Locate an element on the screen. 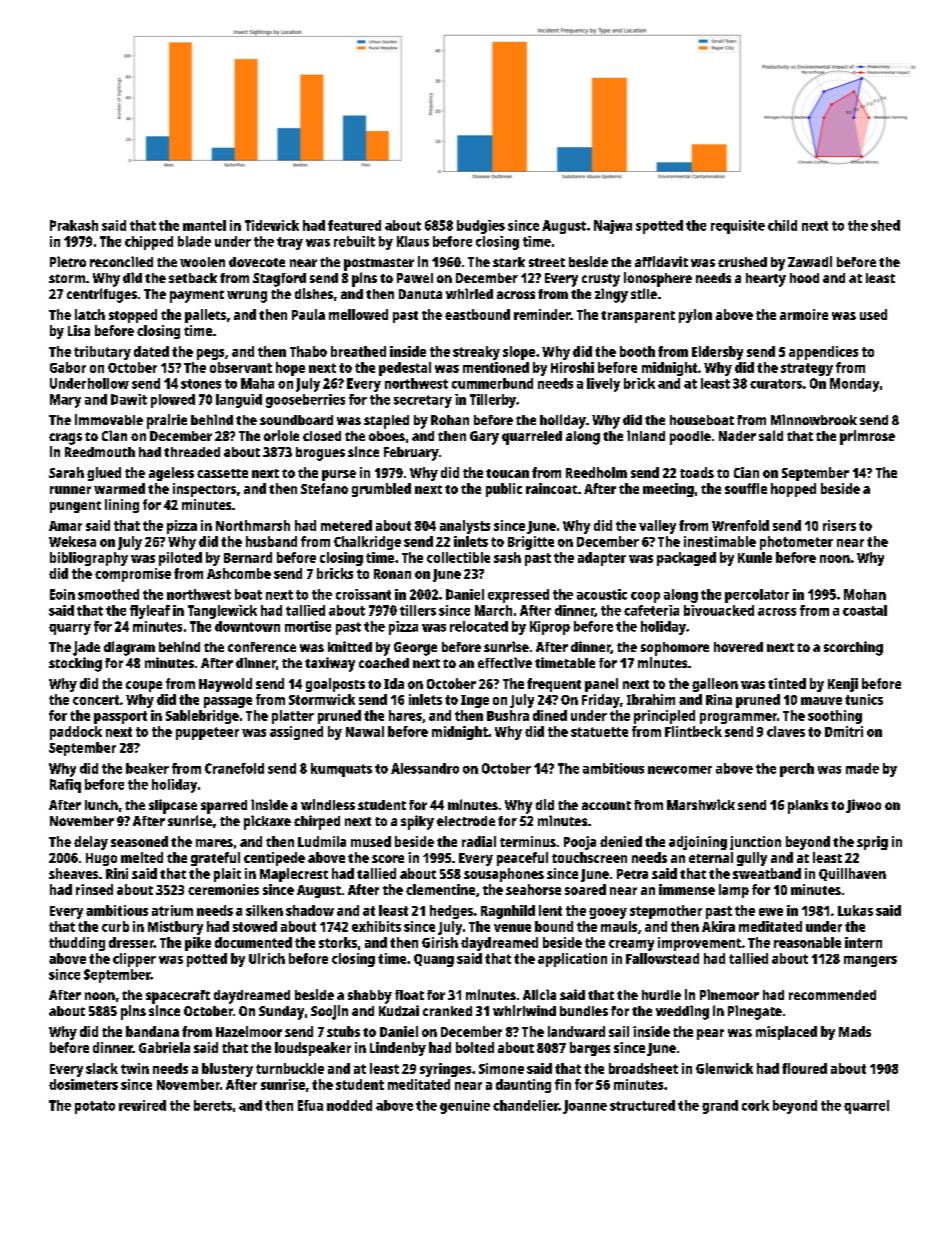  rewired is located at coordinates (142, 1105).
